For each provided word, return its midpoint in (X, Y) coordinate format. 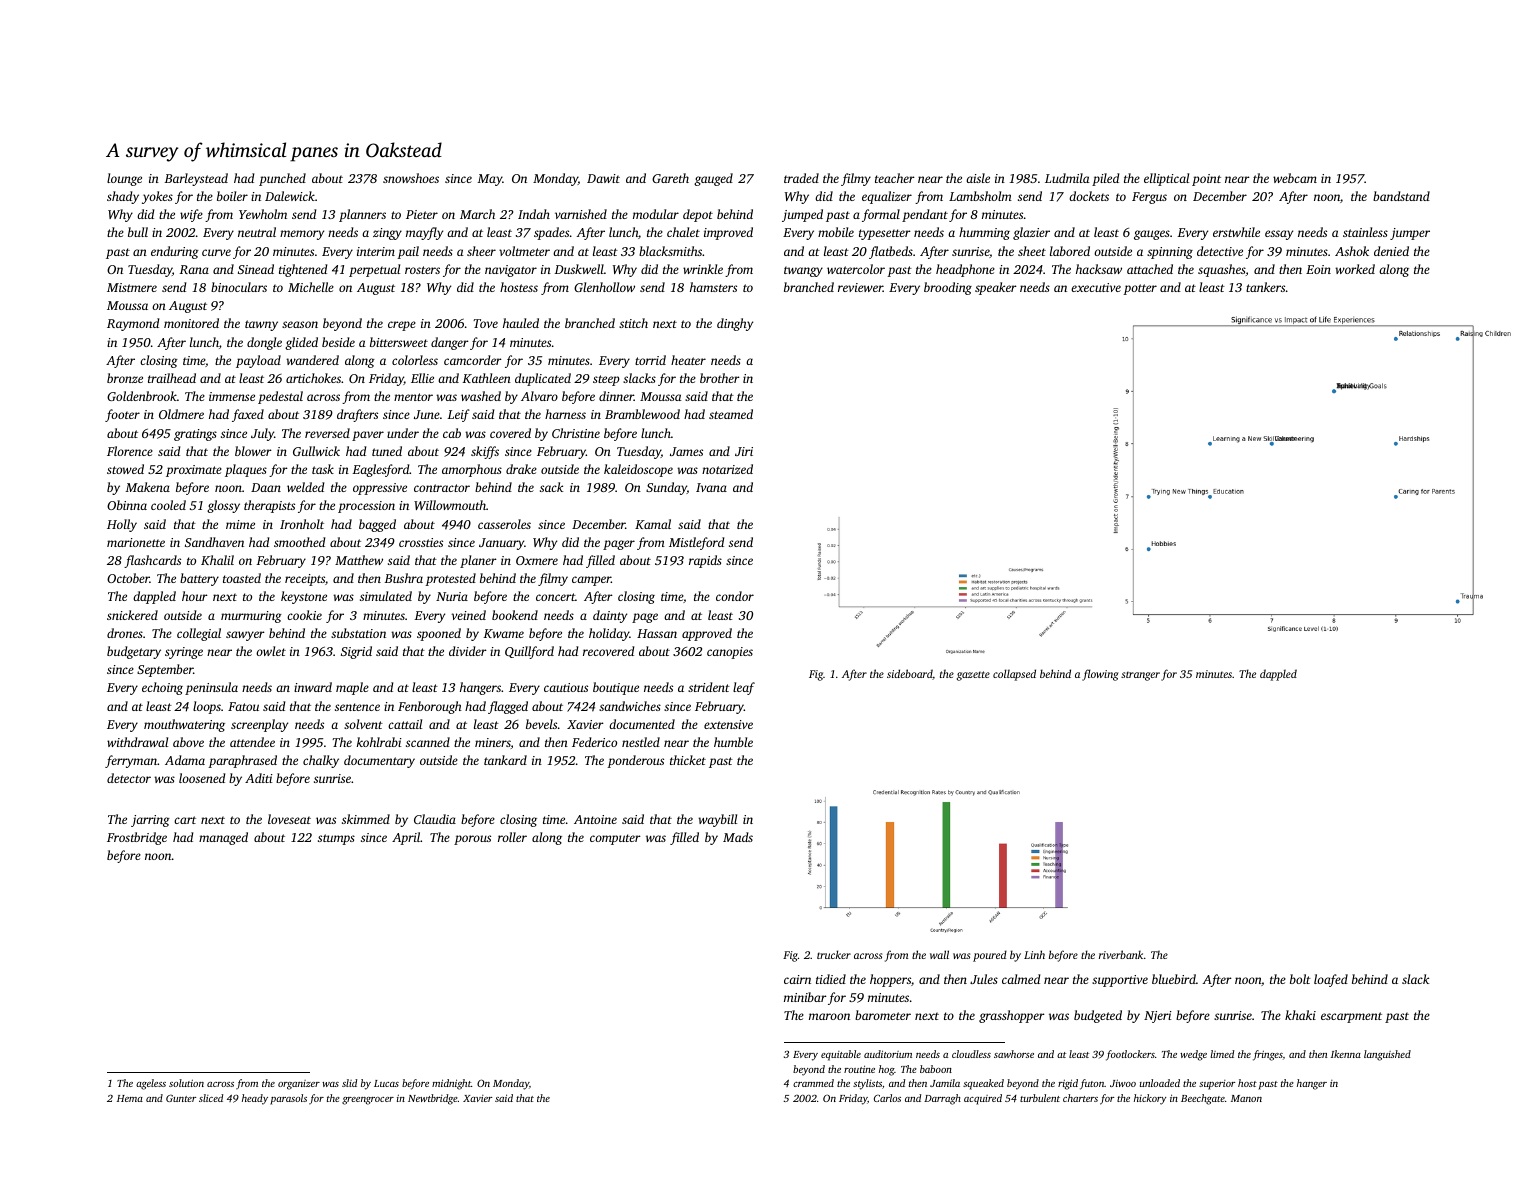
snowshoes (411, 178)
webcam (1295, 178)
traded (801, 178)
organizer (299, 1085)
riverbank (1121, 954)
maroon (829, 1016)
